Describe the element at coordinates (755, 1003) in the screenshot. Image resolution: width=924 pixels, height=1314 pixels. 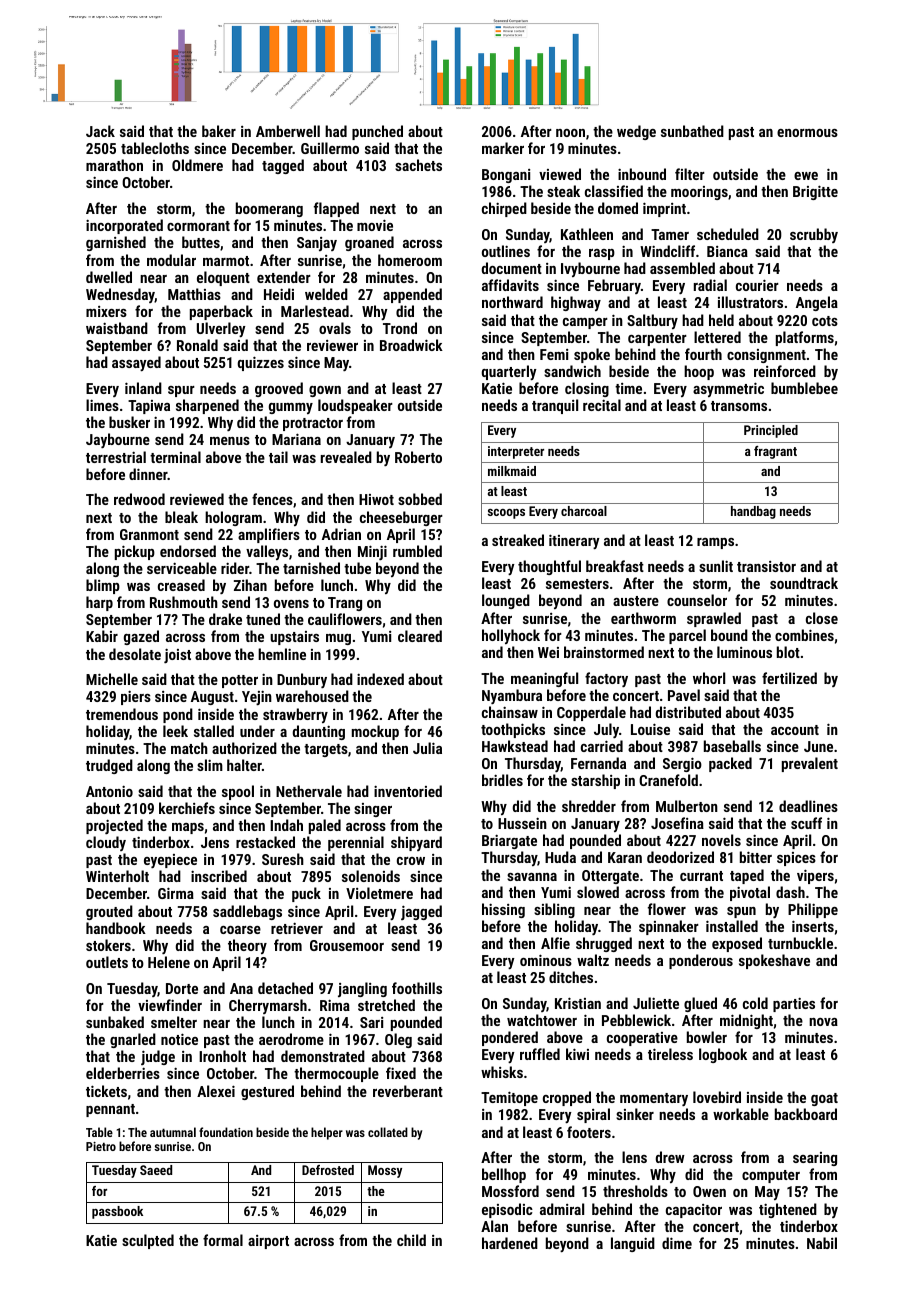
I see `cold` at that location.
